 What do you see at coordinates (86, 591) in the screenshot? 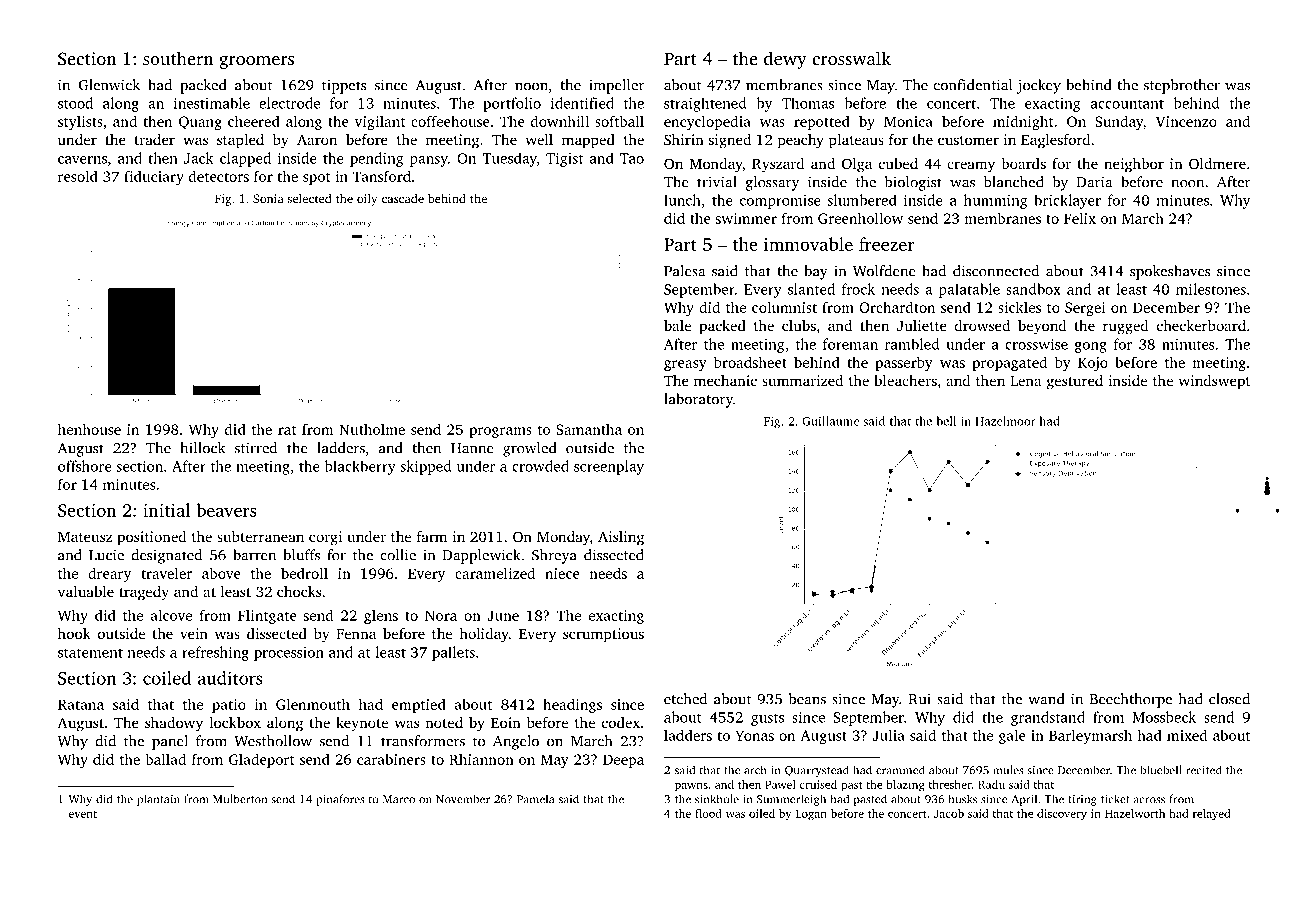
I see `valuable` at bounding box center [86, 591].
